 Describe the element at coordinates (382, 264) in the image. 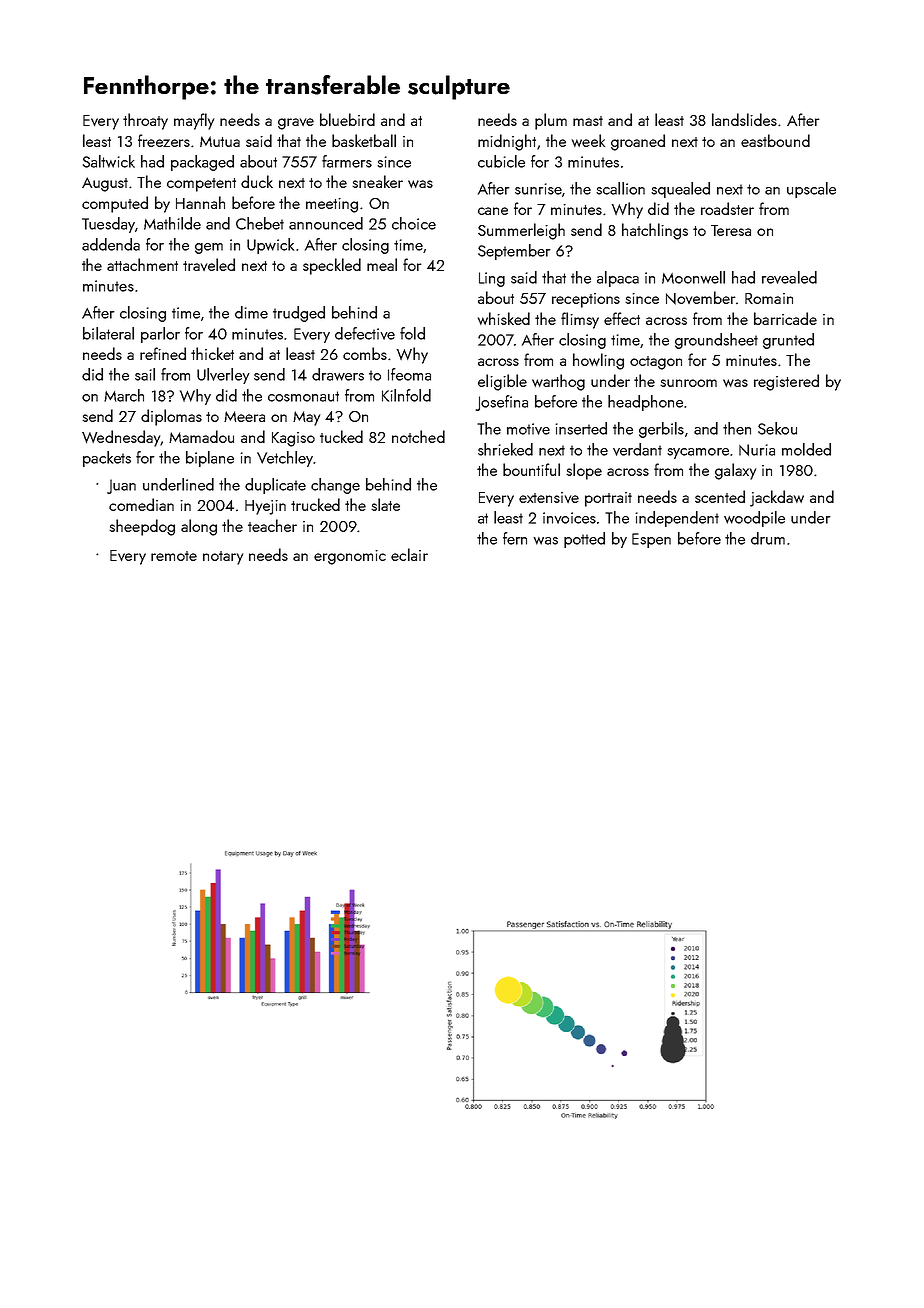

I see `meal` at that location.
